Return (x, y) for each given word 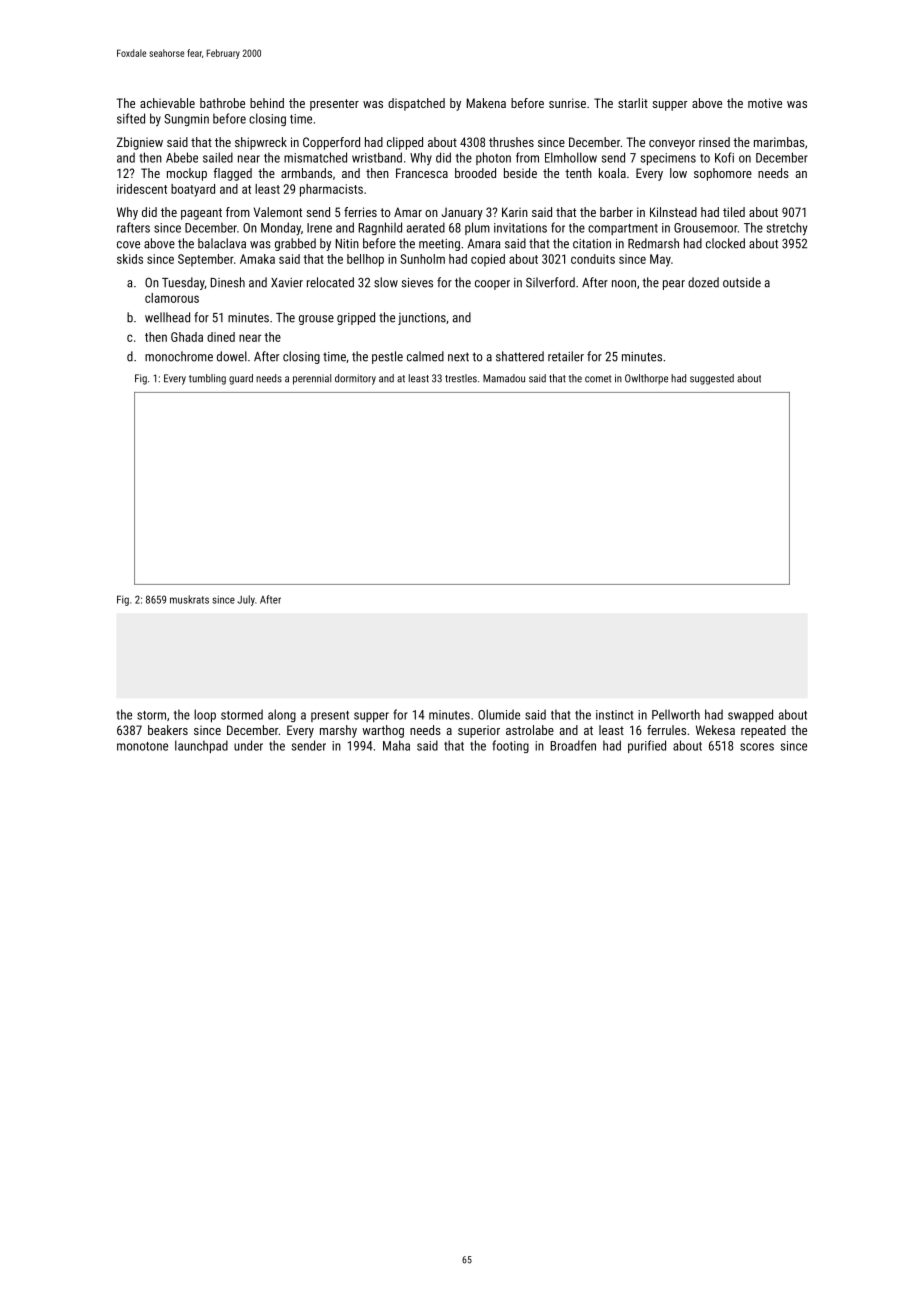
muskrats (189, 599)
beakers (168, 730)
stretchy (787, 229)
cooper (492, 285)
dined (221, 337)
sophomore (723, 174)
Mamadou (504, 378)
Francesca (422, 173)
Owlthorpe (646, 379)
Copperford (331, 143)
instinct (614, 715)
